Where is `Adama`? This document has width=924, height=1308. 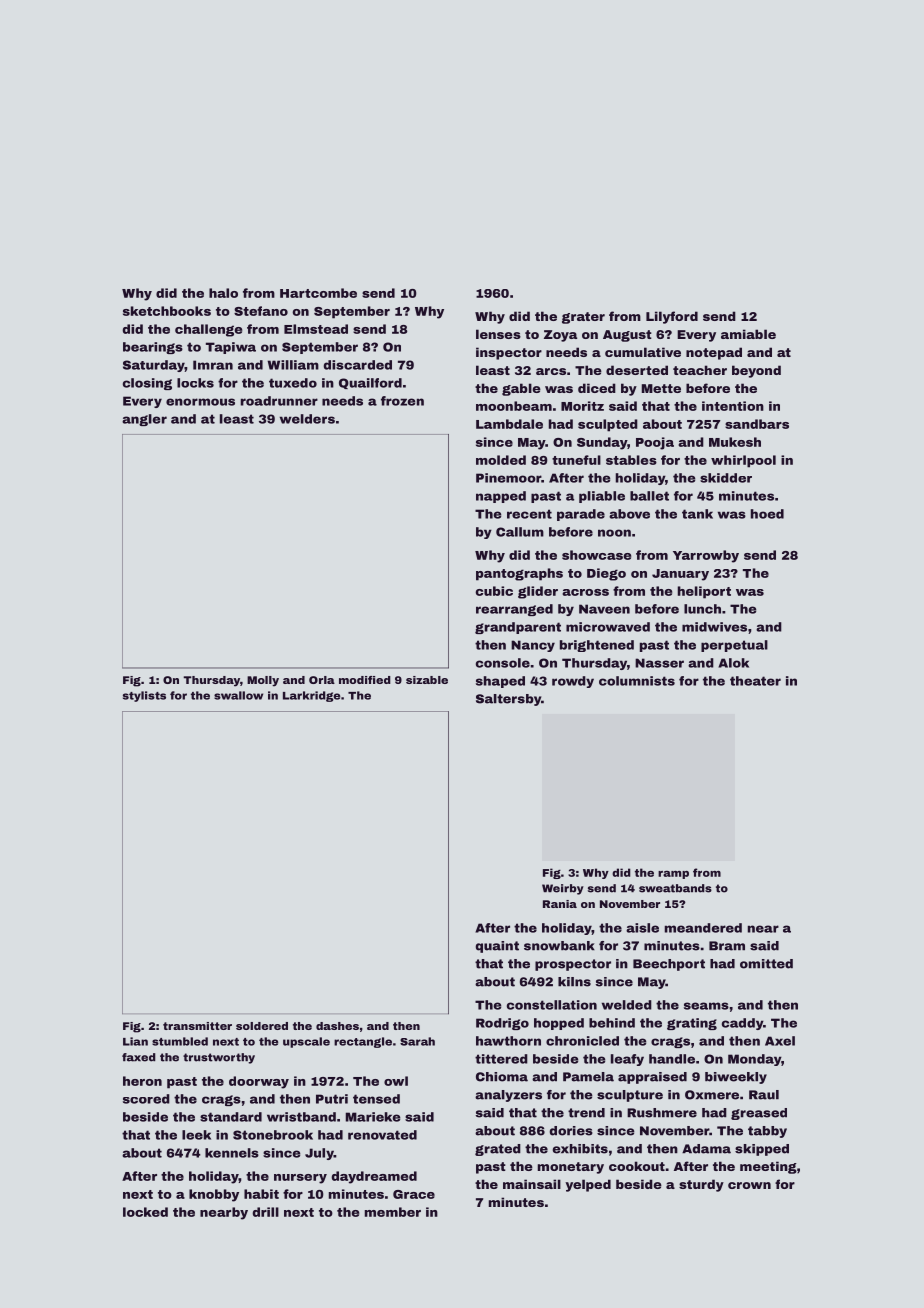
Adama is located at coordinates (706, 1149).
